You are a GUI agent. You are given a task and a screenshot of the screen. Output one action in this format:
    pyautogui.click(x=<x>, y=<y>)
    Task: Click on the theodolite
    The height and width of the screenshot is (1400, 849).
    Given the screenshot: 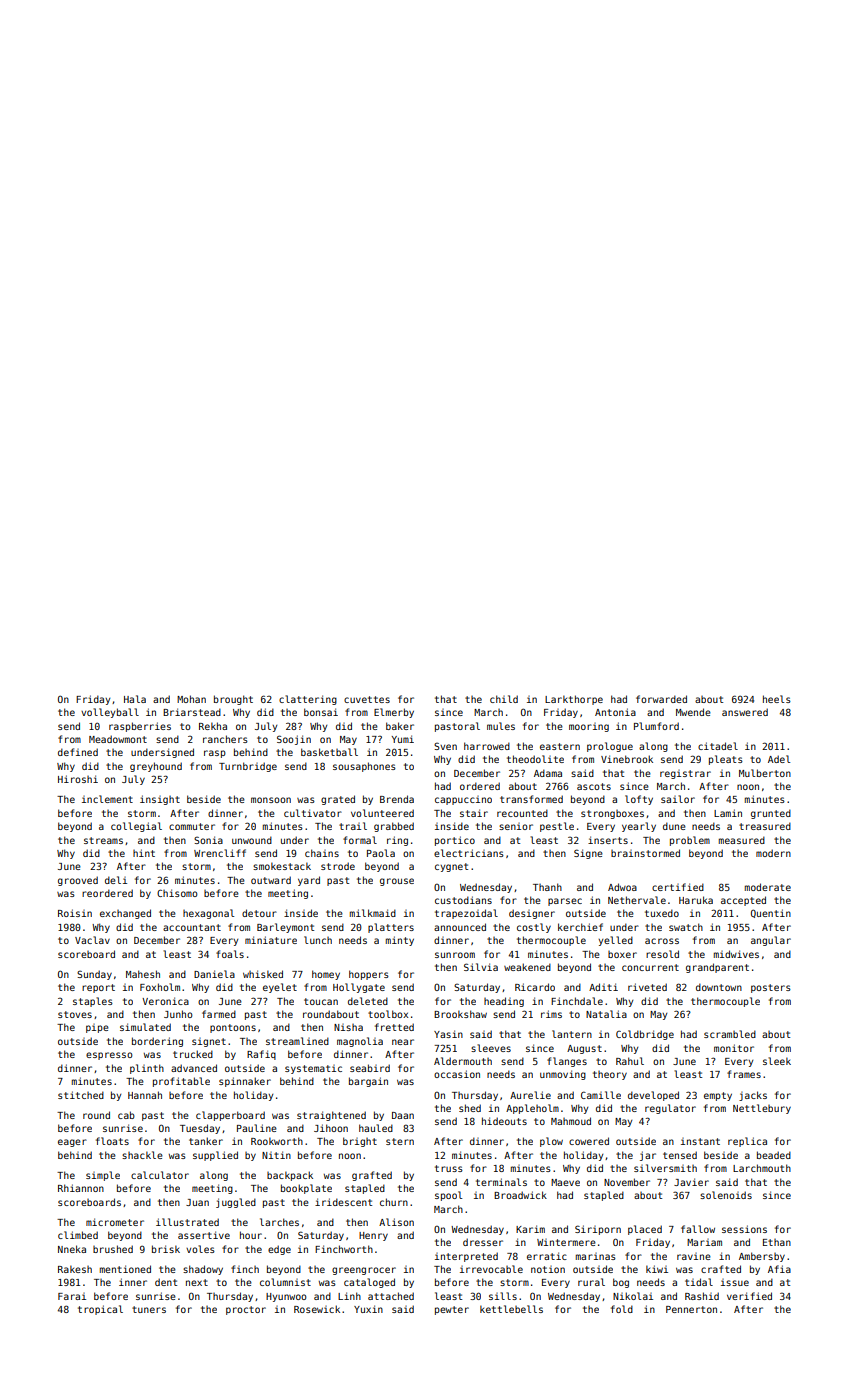 What is the action you would take?
    pyautogui.click(x=535, y=759)
